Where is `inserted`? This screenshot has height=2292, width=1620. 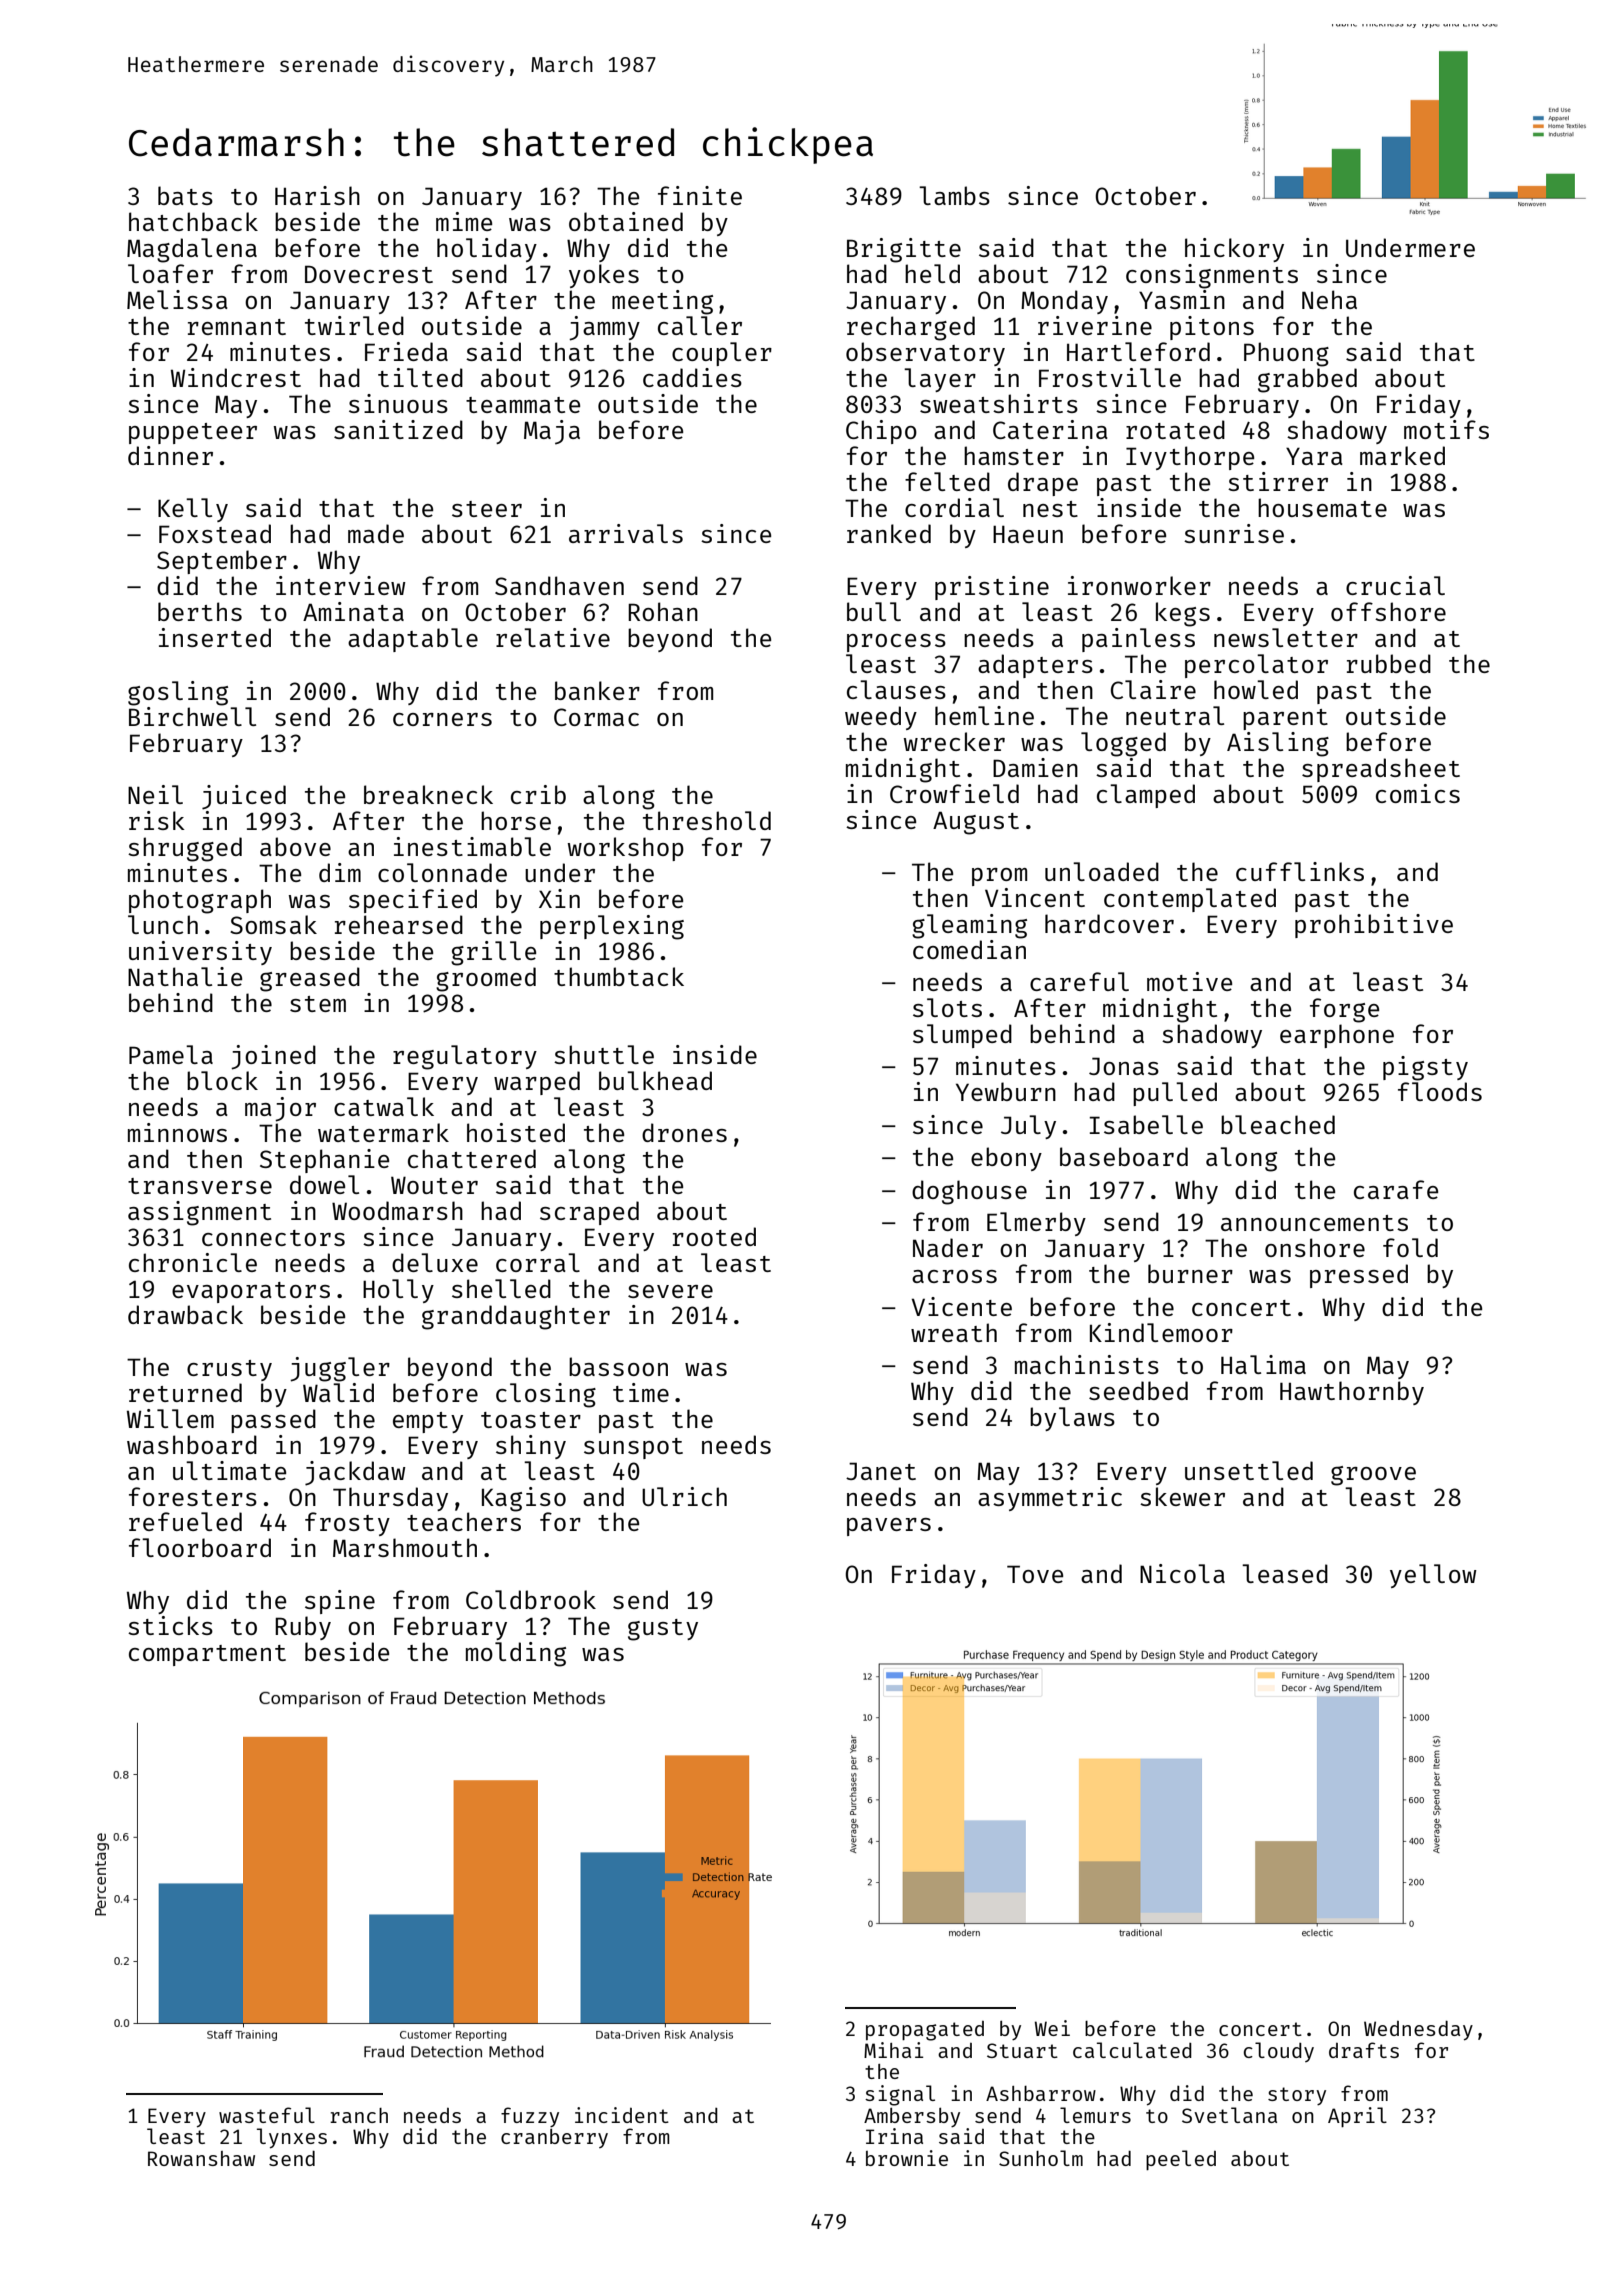
inserted is located at coordinates (215, 637).
